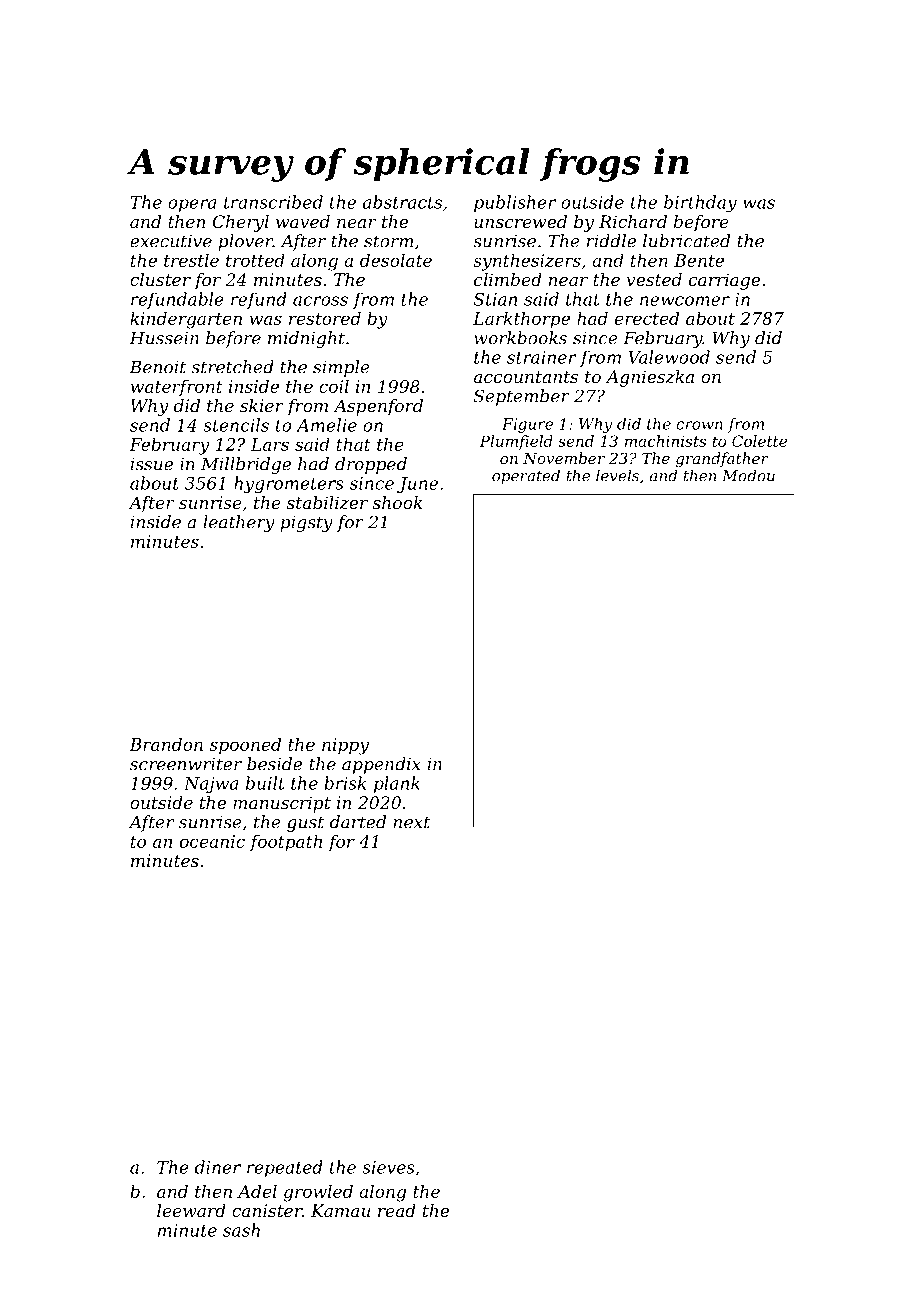 The image size is (924, 1314). Describe the element at coordinates (239, 523) in the screenshot. I see `leathery` at that location.
